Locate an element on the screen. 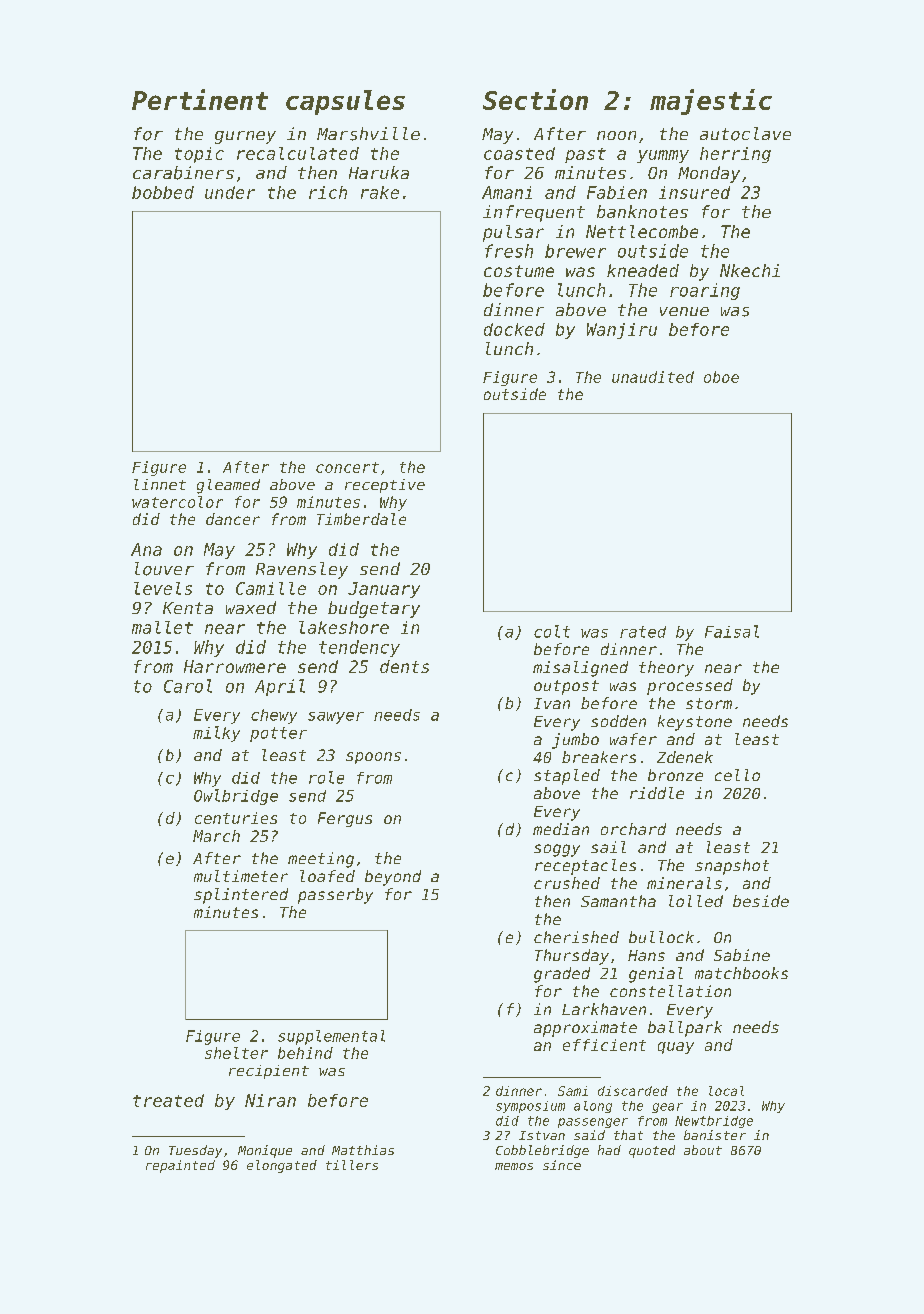 The image size is (924, 1314). past is located at coordinates (585, 155).
